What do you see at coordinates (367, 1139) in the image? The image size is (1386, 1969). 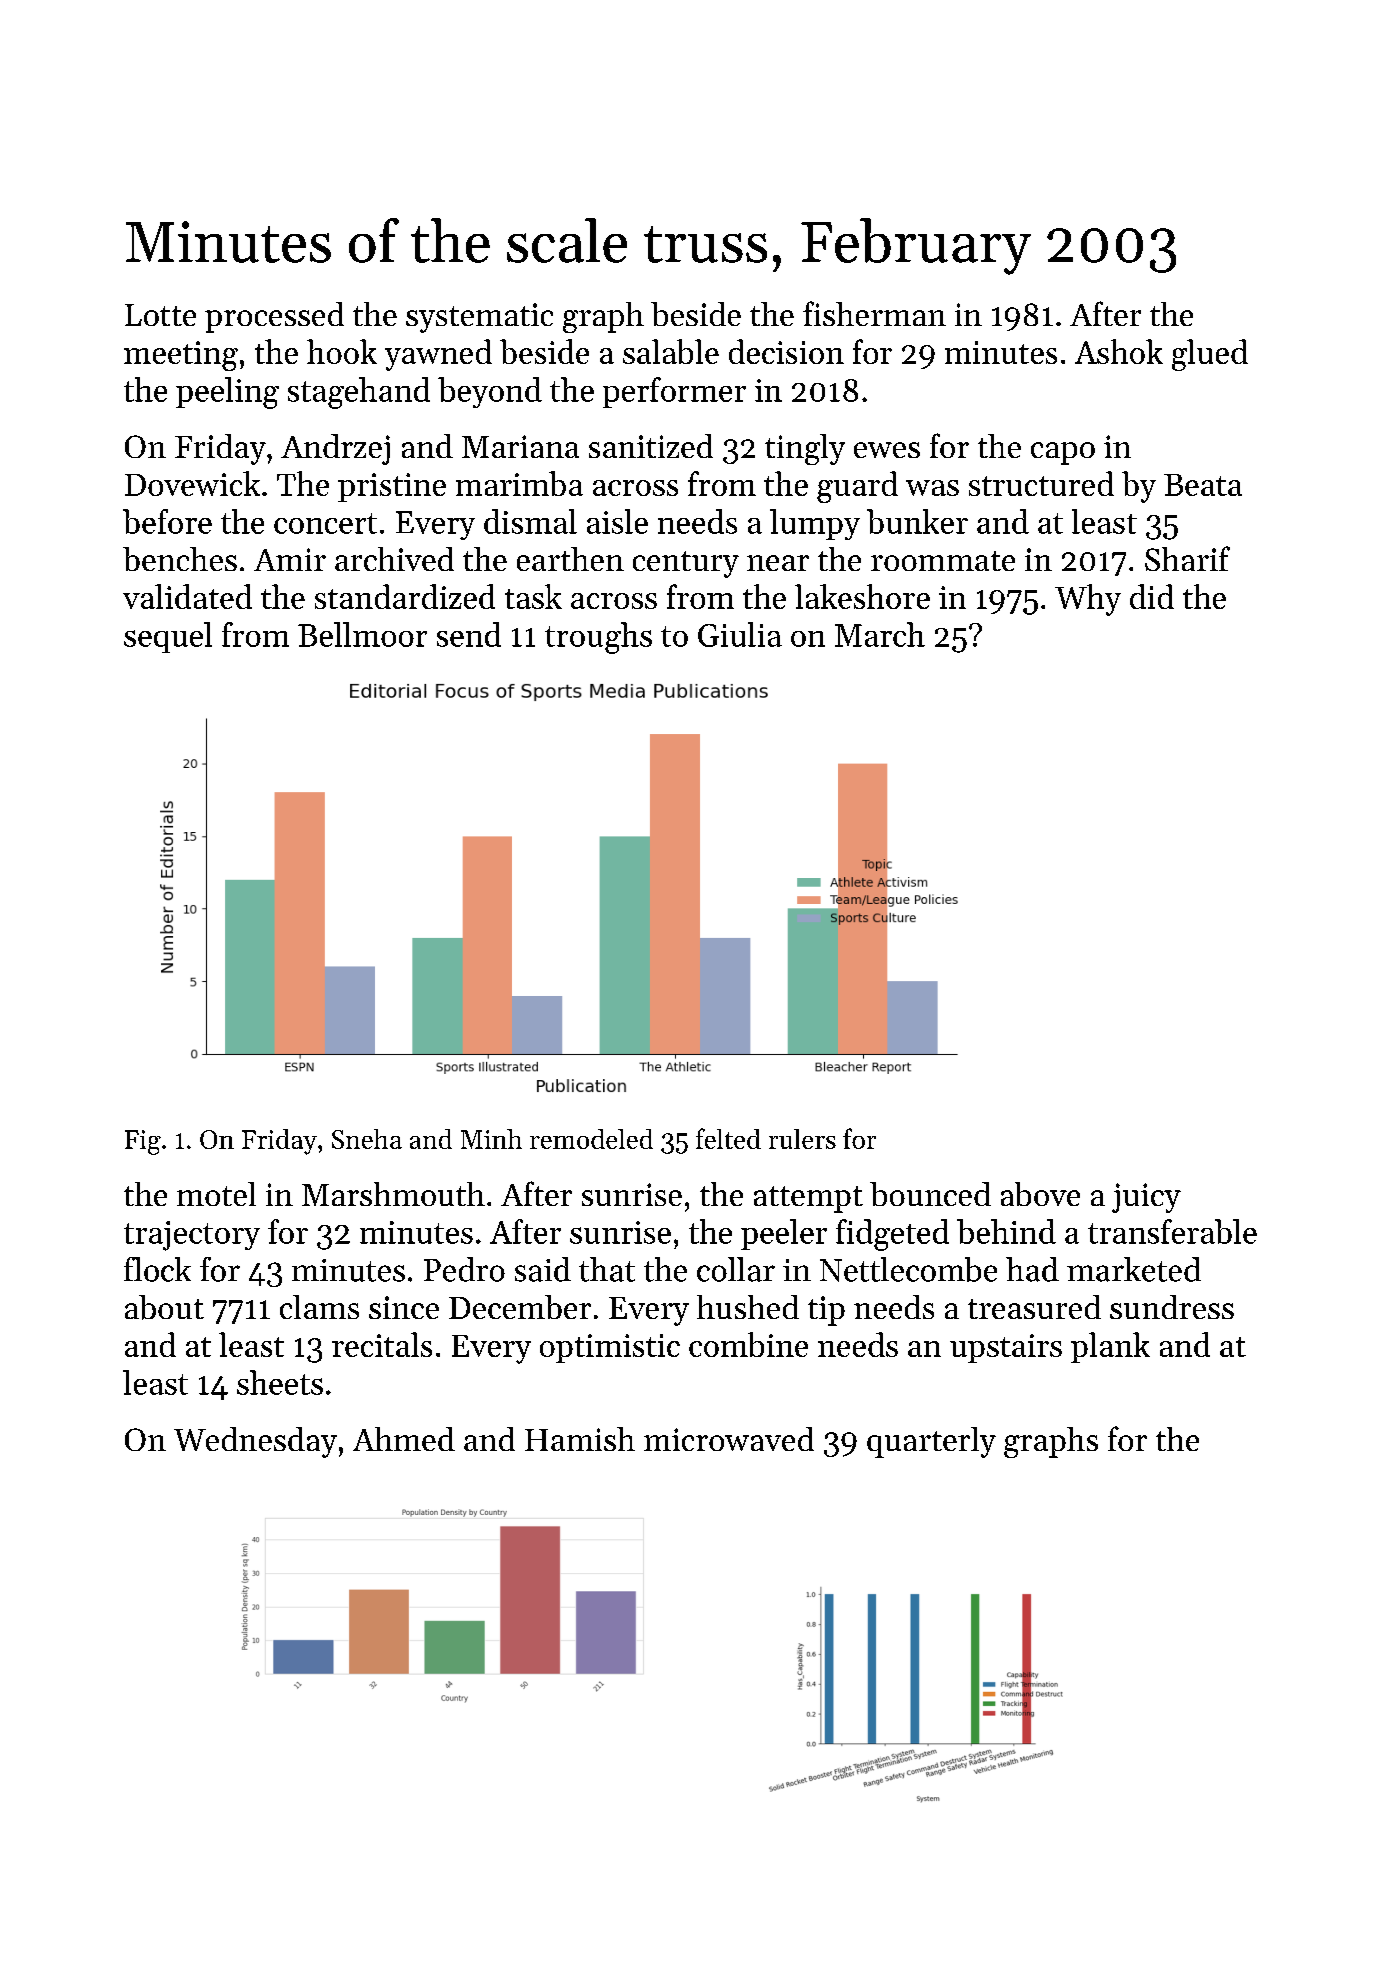 I see `Sneha` at bounding box center [367, 1139].
